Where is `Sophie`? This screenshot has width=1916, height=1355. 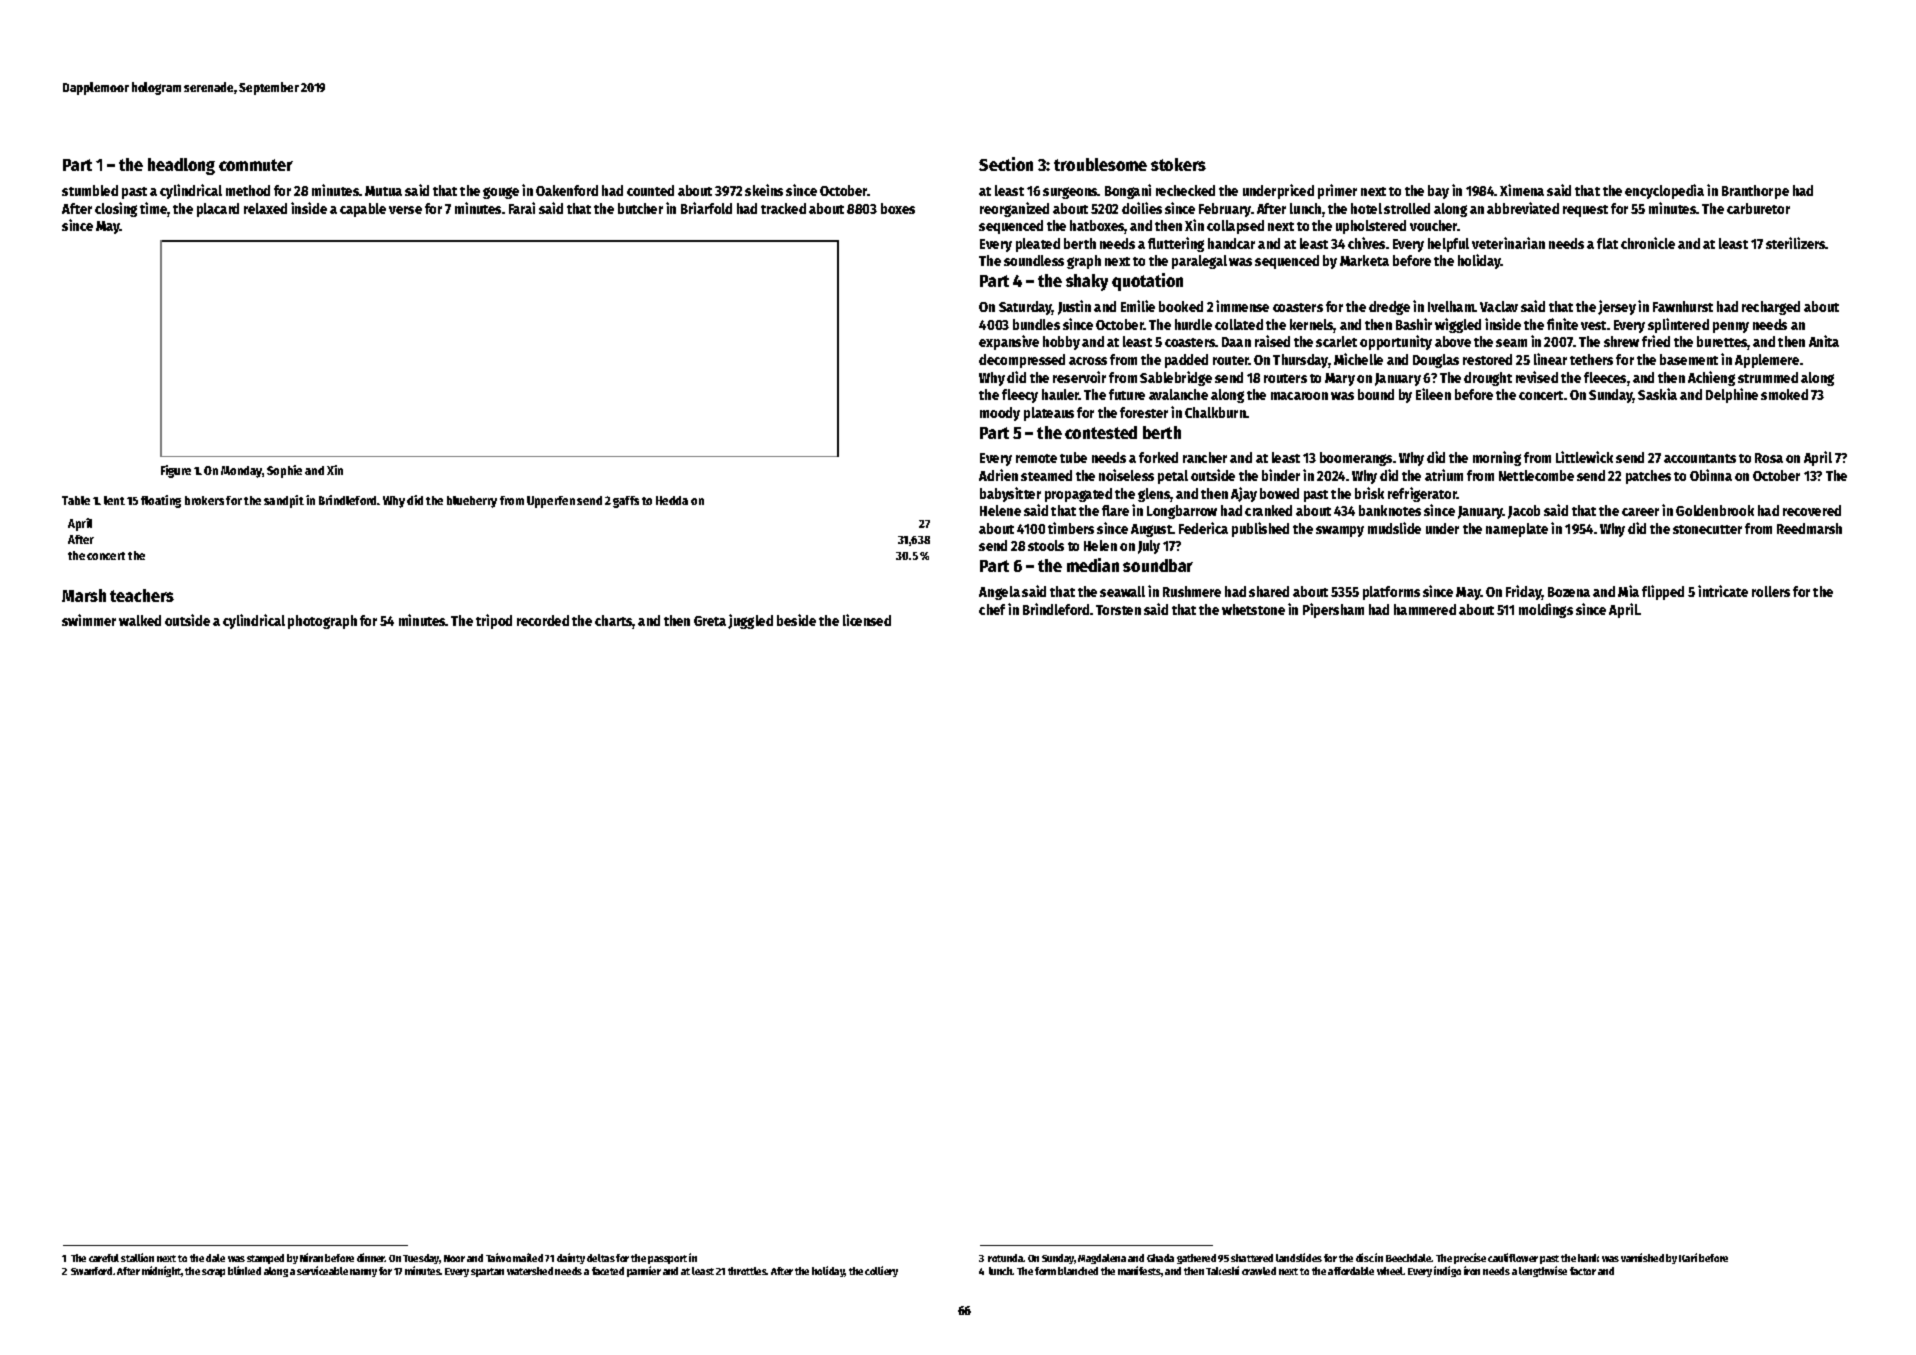 Sophie is located at coordinates (284, 471).
